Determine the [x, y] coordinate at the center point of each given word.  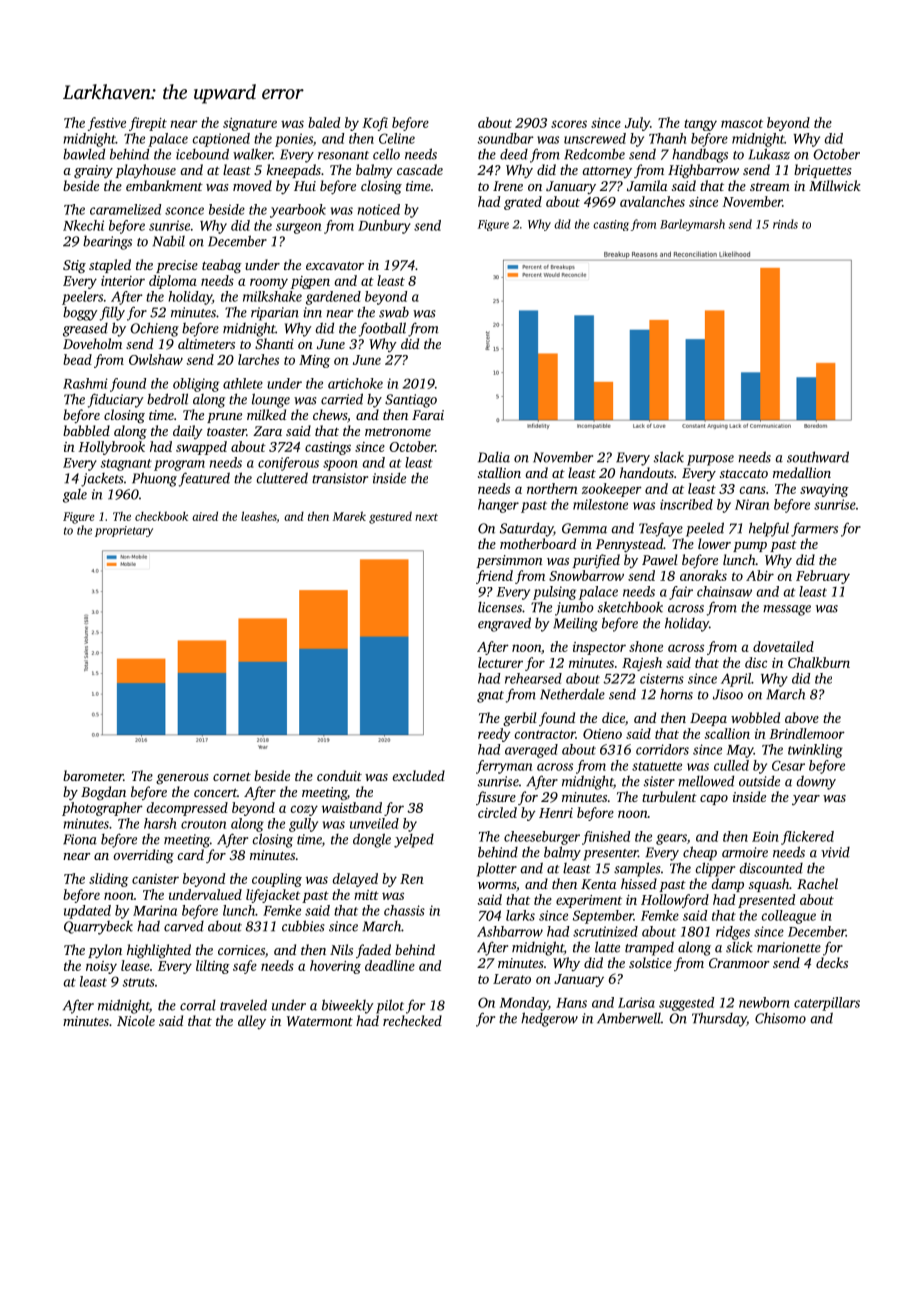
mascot [742, 123]
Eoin [765, 836]
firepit [148, 124]
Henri [556, 813]
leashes [259, 517]
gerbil [520, 719]
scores [569, 124]
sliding [109, 880]
